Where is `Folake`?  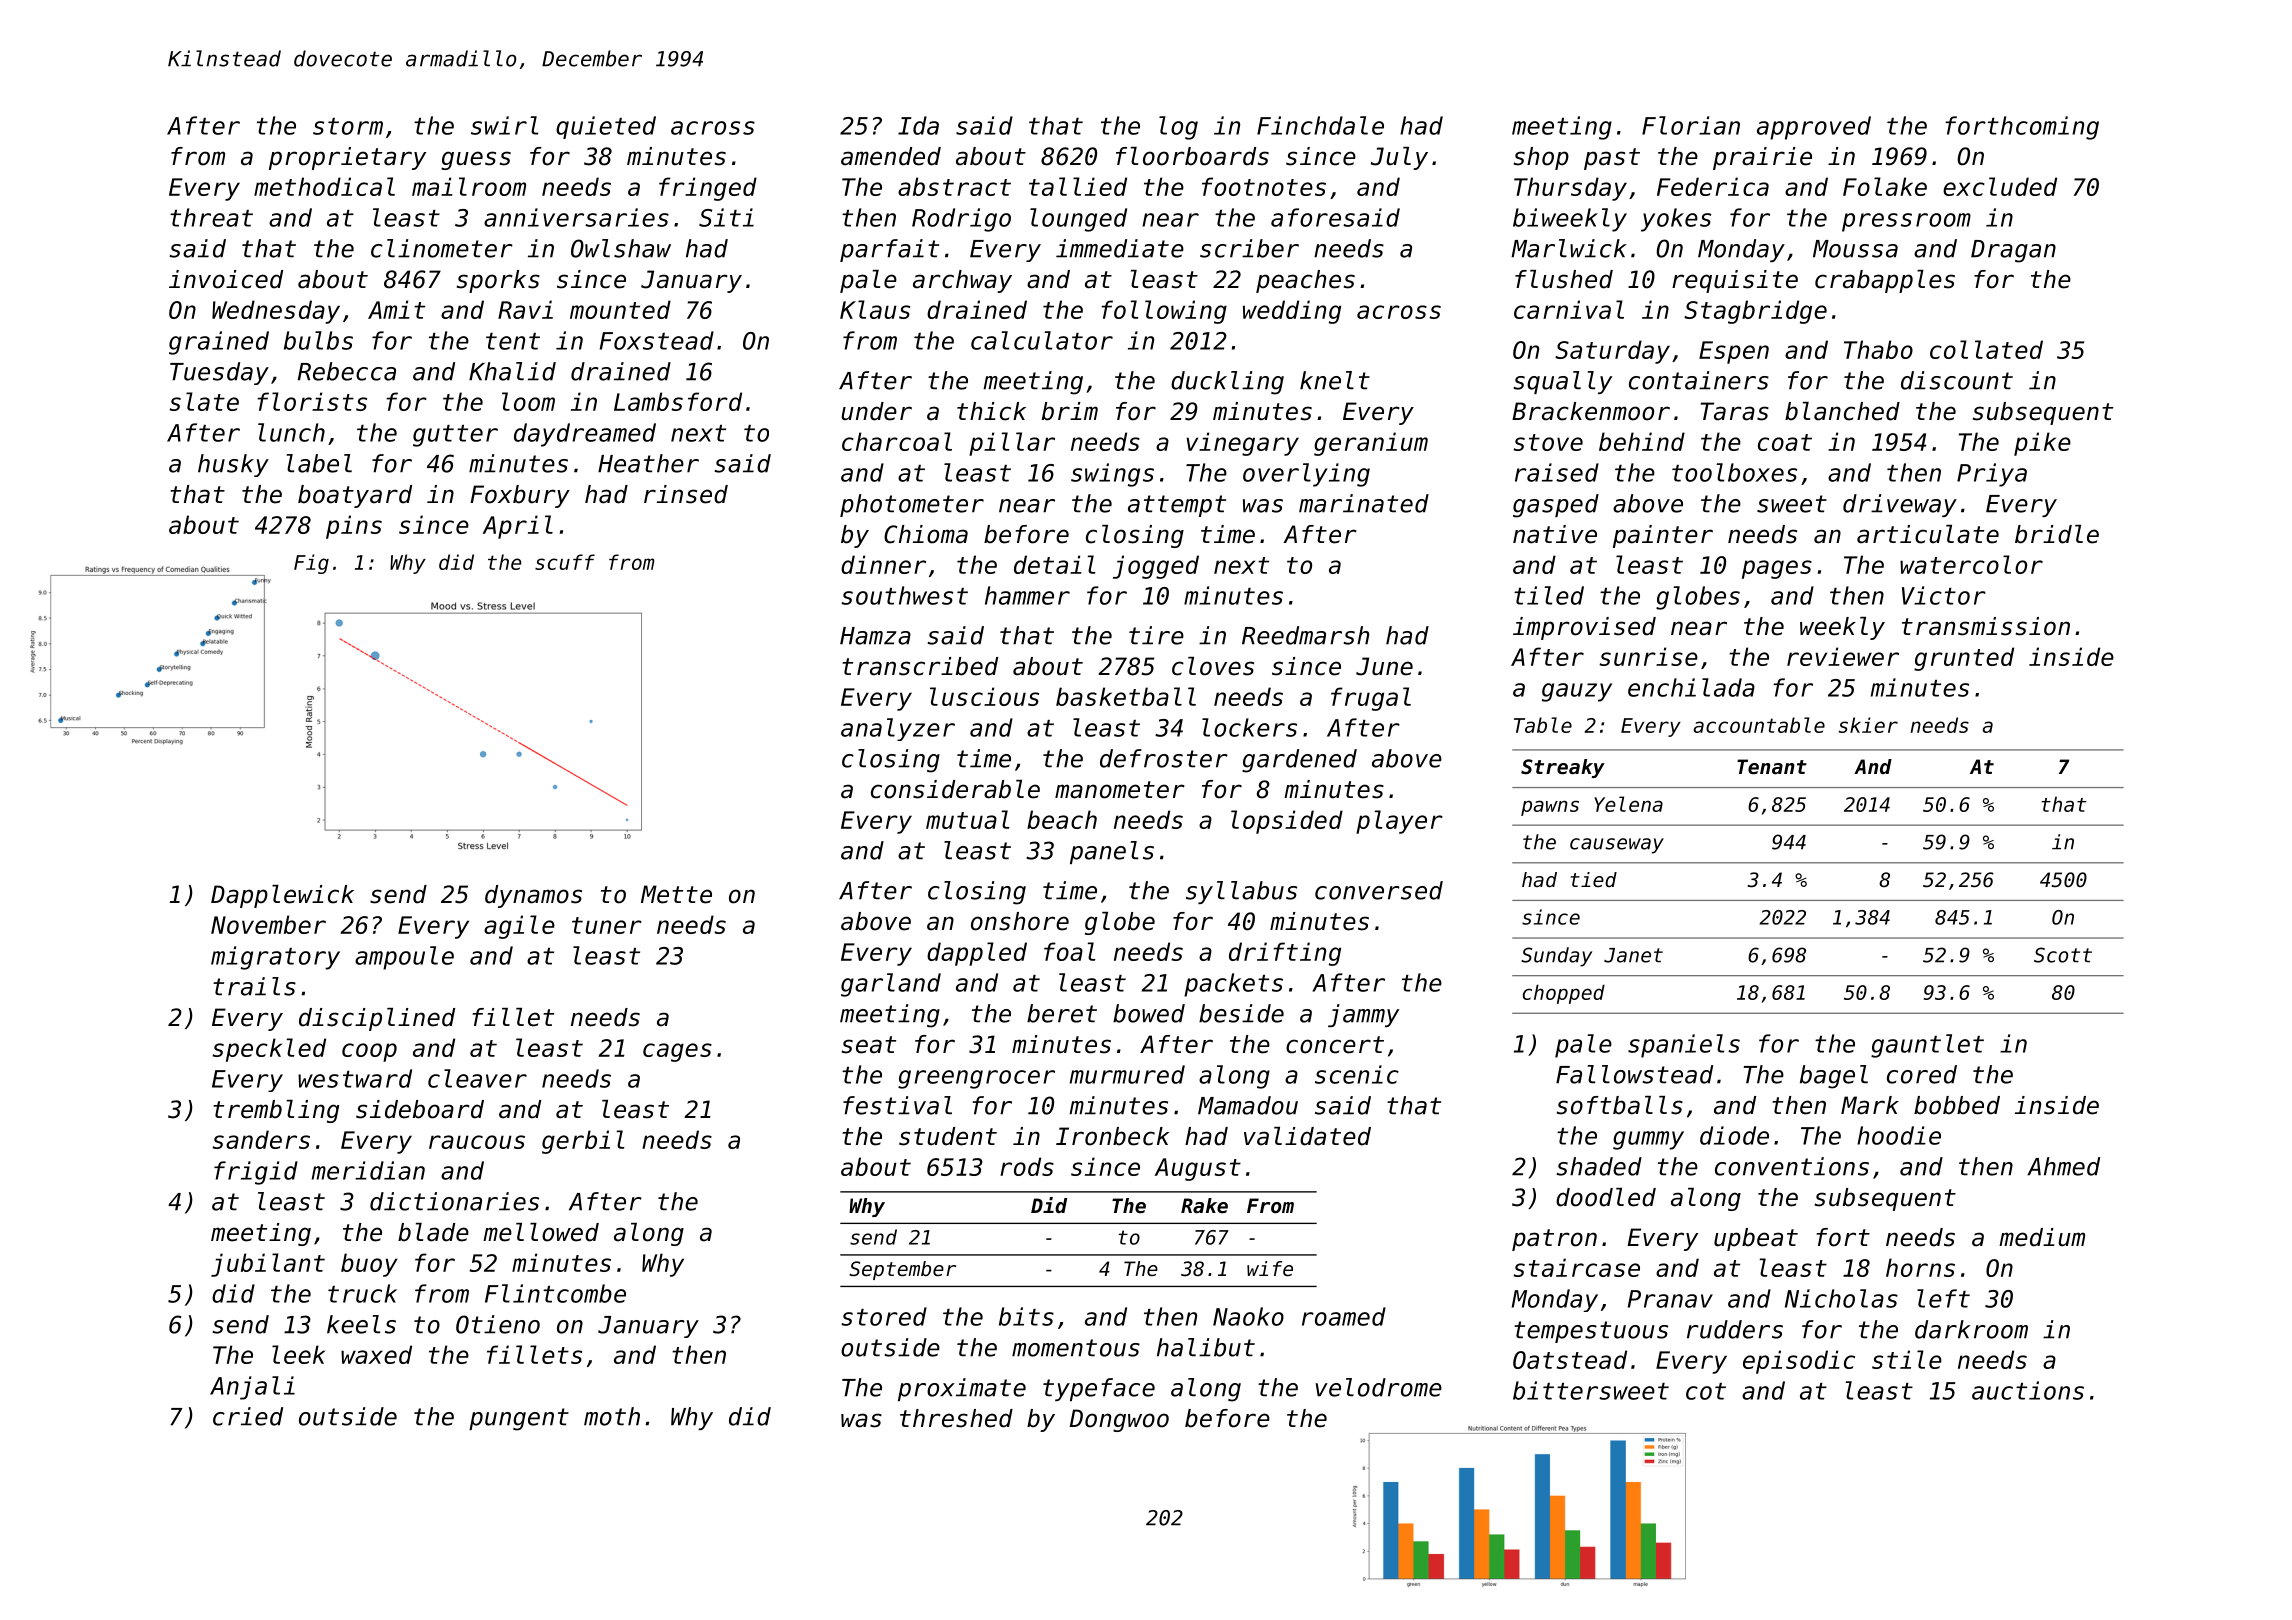 Folake is located at coordinates (1885, 186).
